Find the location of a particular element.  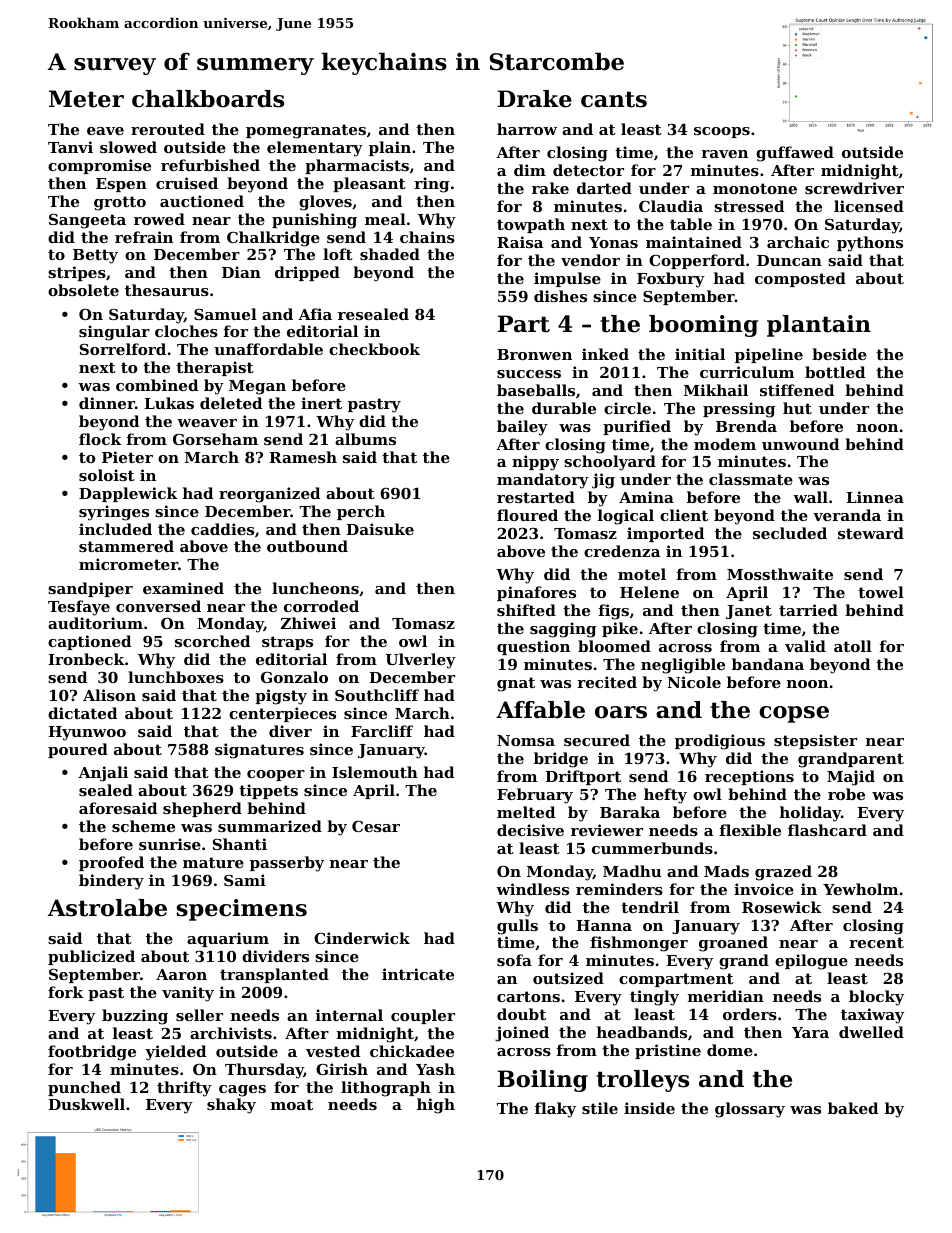

licensed is located at coordinates (869, 206).
